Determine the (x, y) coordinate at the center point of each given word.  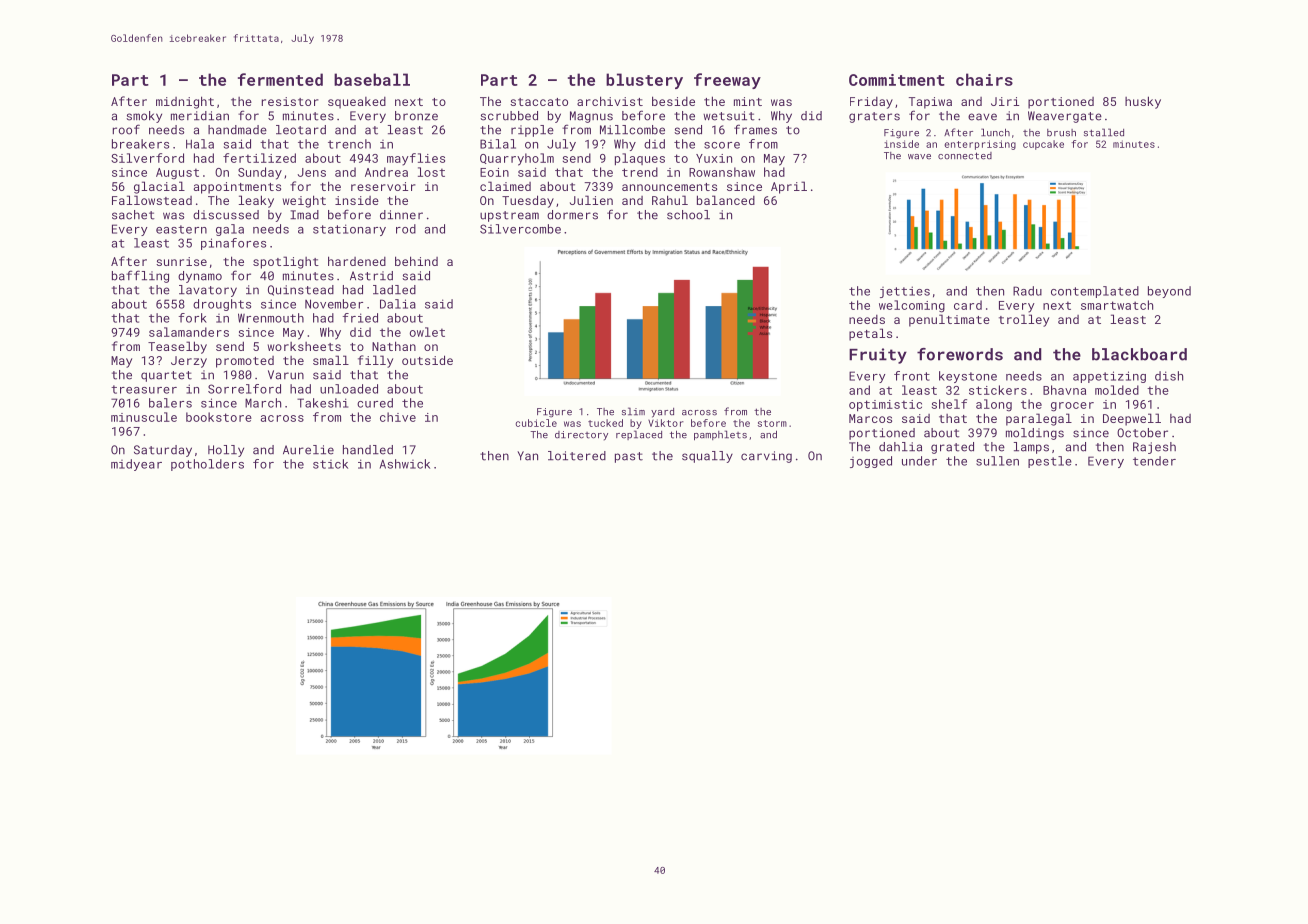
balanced (726, 200)
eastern (181, 229)
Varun (286, 375)
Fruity (878, 356)
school (688, 215)
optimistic (885, 405)
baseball (372, 79)
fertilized (259, 158)
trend (640, 172)
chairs (984, 79)
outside (427, 360)
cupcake (1043, 145)
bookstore (219, 417)
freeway (727, 81)
